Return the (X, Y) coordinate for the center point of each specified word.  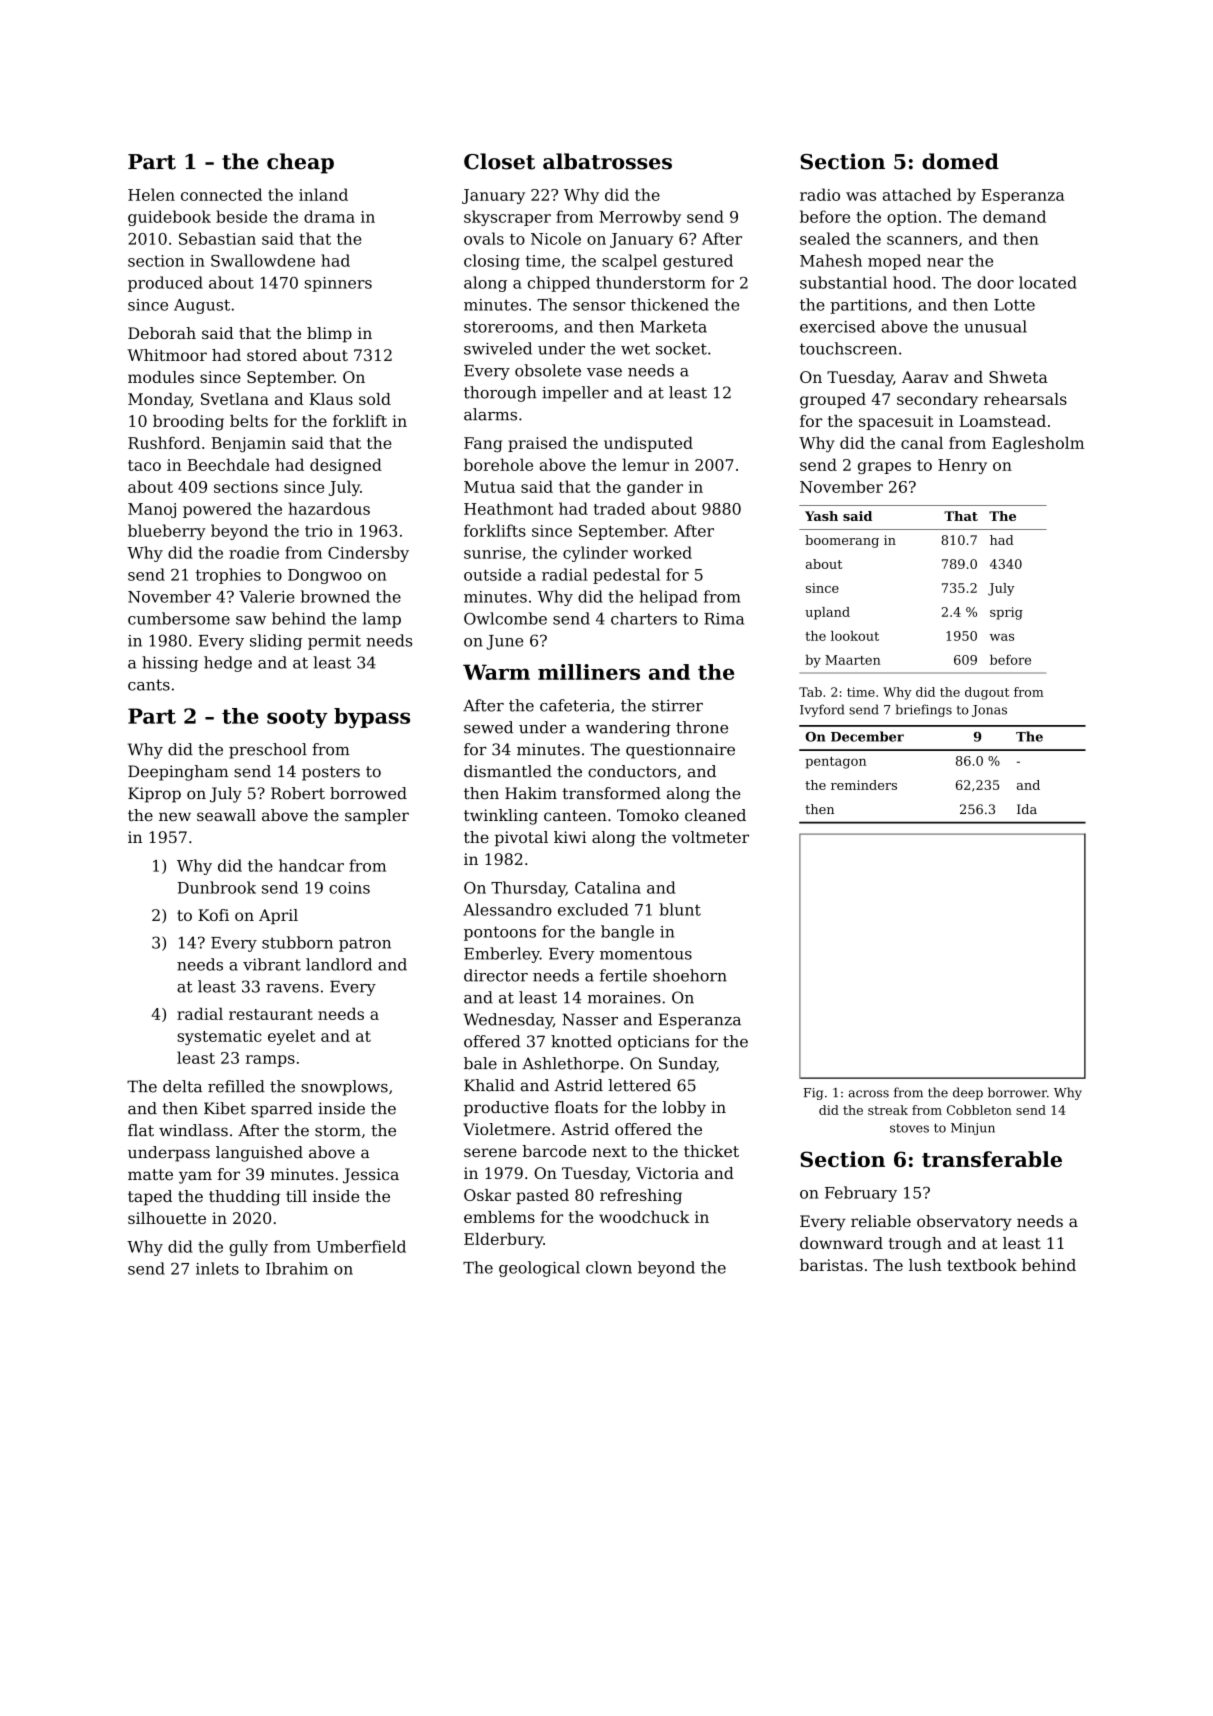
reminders (864, 785)
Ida (1027, 809)
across (868, 1094)
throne (702, 727)
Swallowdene (263, 260)
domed (960, 161)
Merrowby (640, 218)
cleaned (715, 815)
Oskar (487, 1195)
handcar (311, 865)
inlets (217, 1268)
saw (251, 620)
